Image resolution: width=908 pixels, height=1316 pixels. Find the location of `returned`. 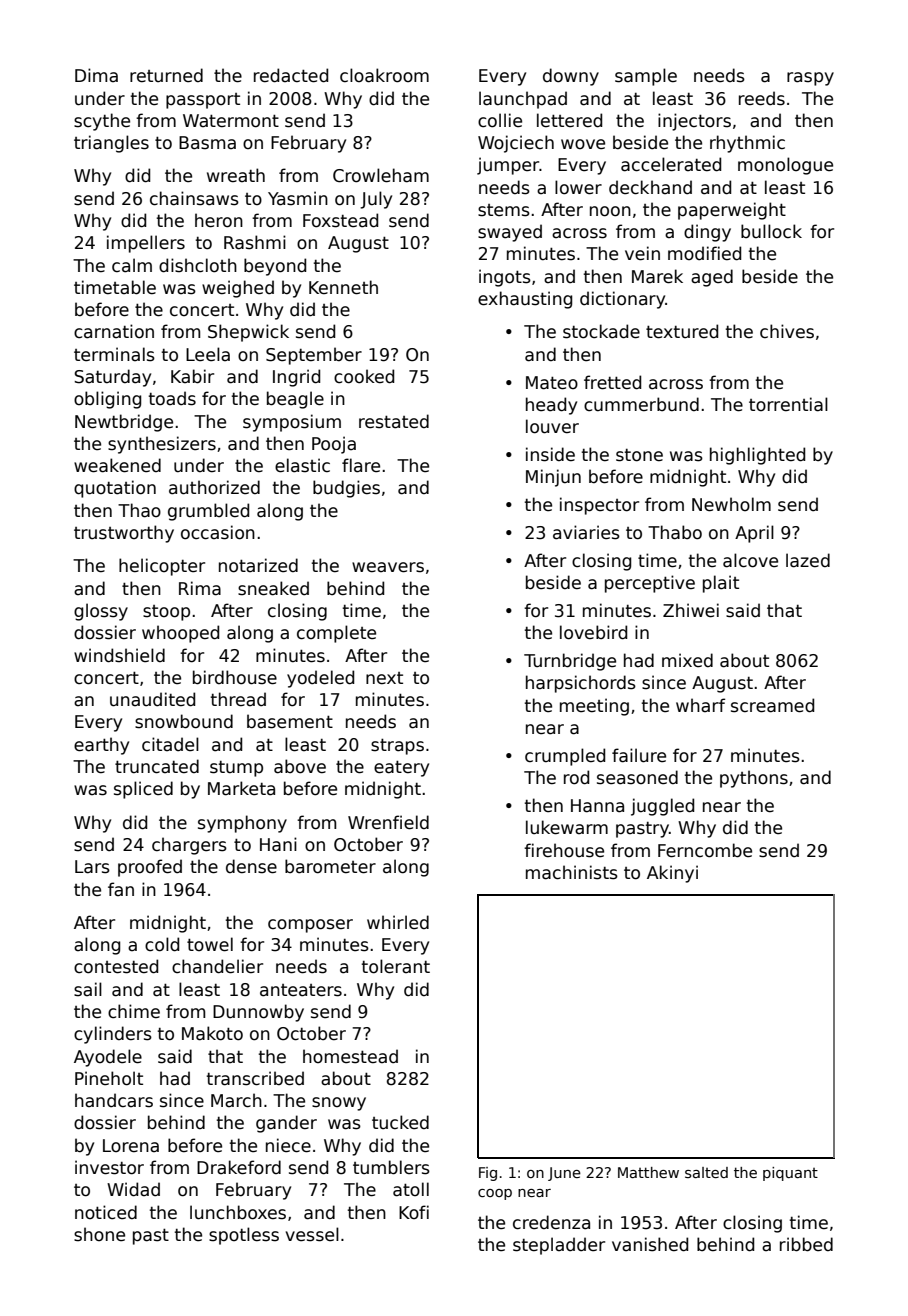

returned is located at coordinates (166, 75).
